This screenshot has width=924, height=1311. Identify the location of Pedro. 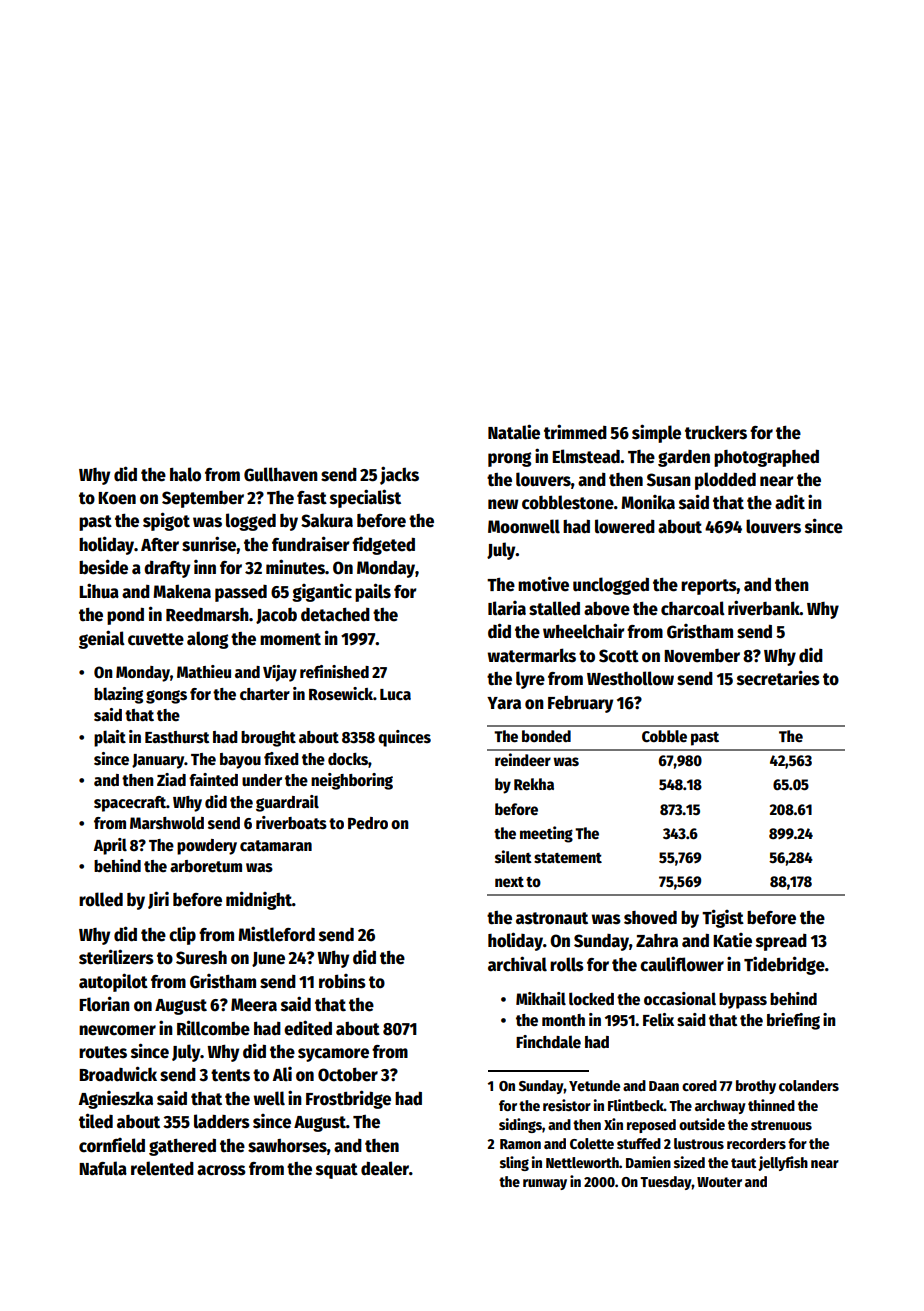
(368, 823).
